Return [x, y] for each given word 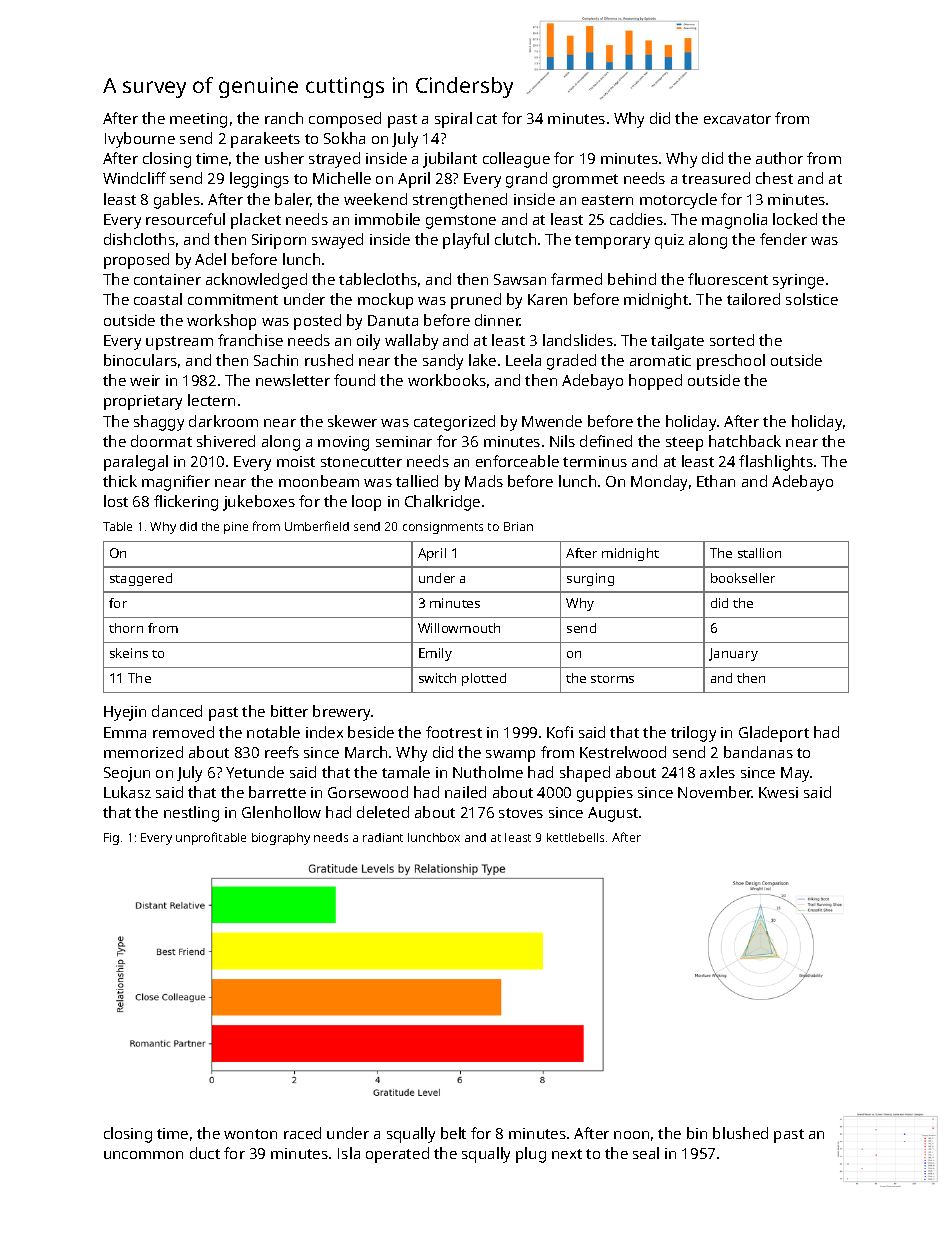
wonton [250, 1134]
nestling [191, 814]
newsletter [293, 380]
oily [368, 342]
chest [774, 178]
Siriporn [279, 241]
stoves [521, 813]
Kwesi [778, 792]
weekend [375, 199]
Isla [349, 1153]
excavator [737, 119]
